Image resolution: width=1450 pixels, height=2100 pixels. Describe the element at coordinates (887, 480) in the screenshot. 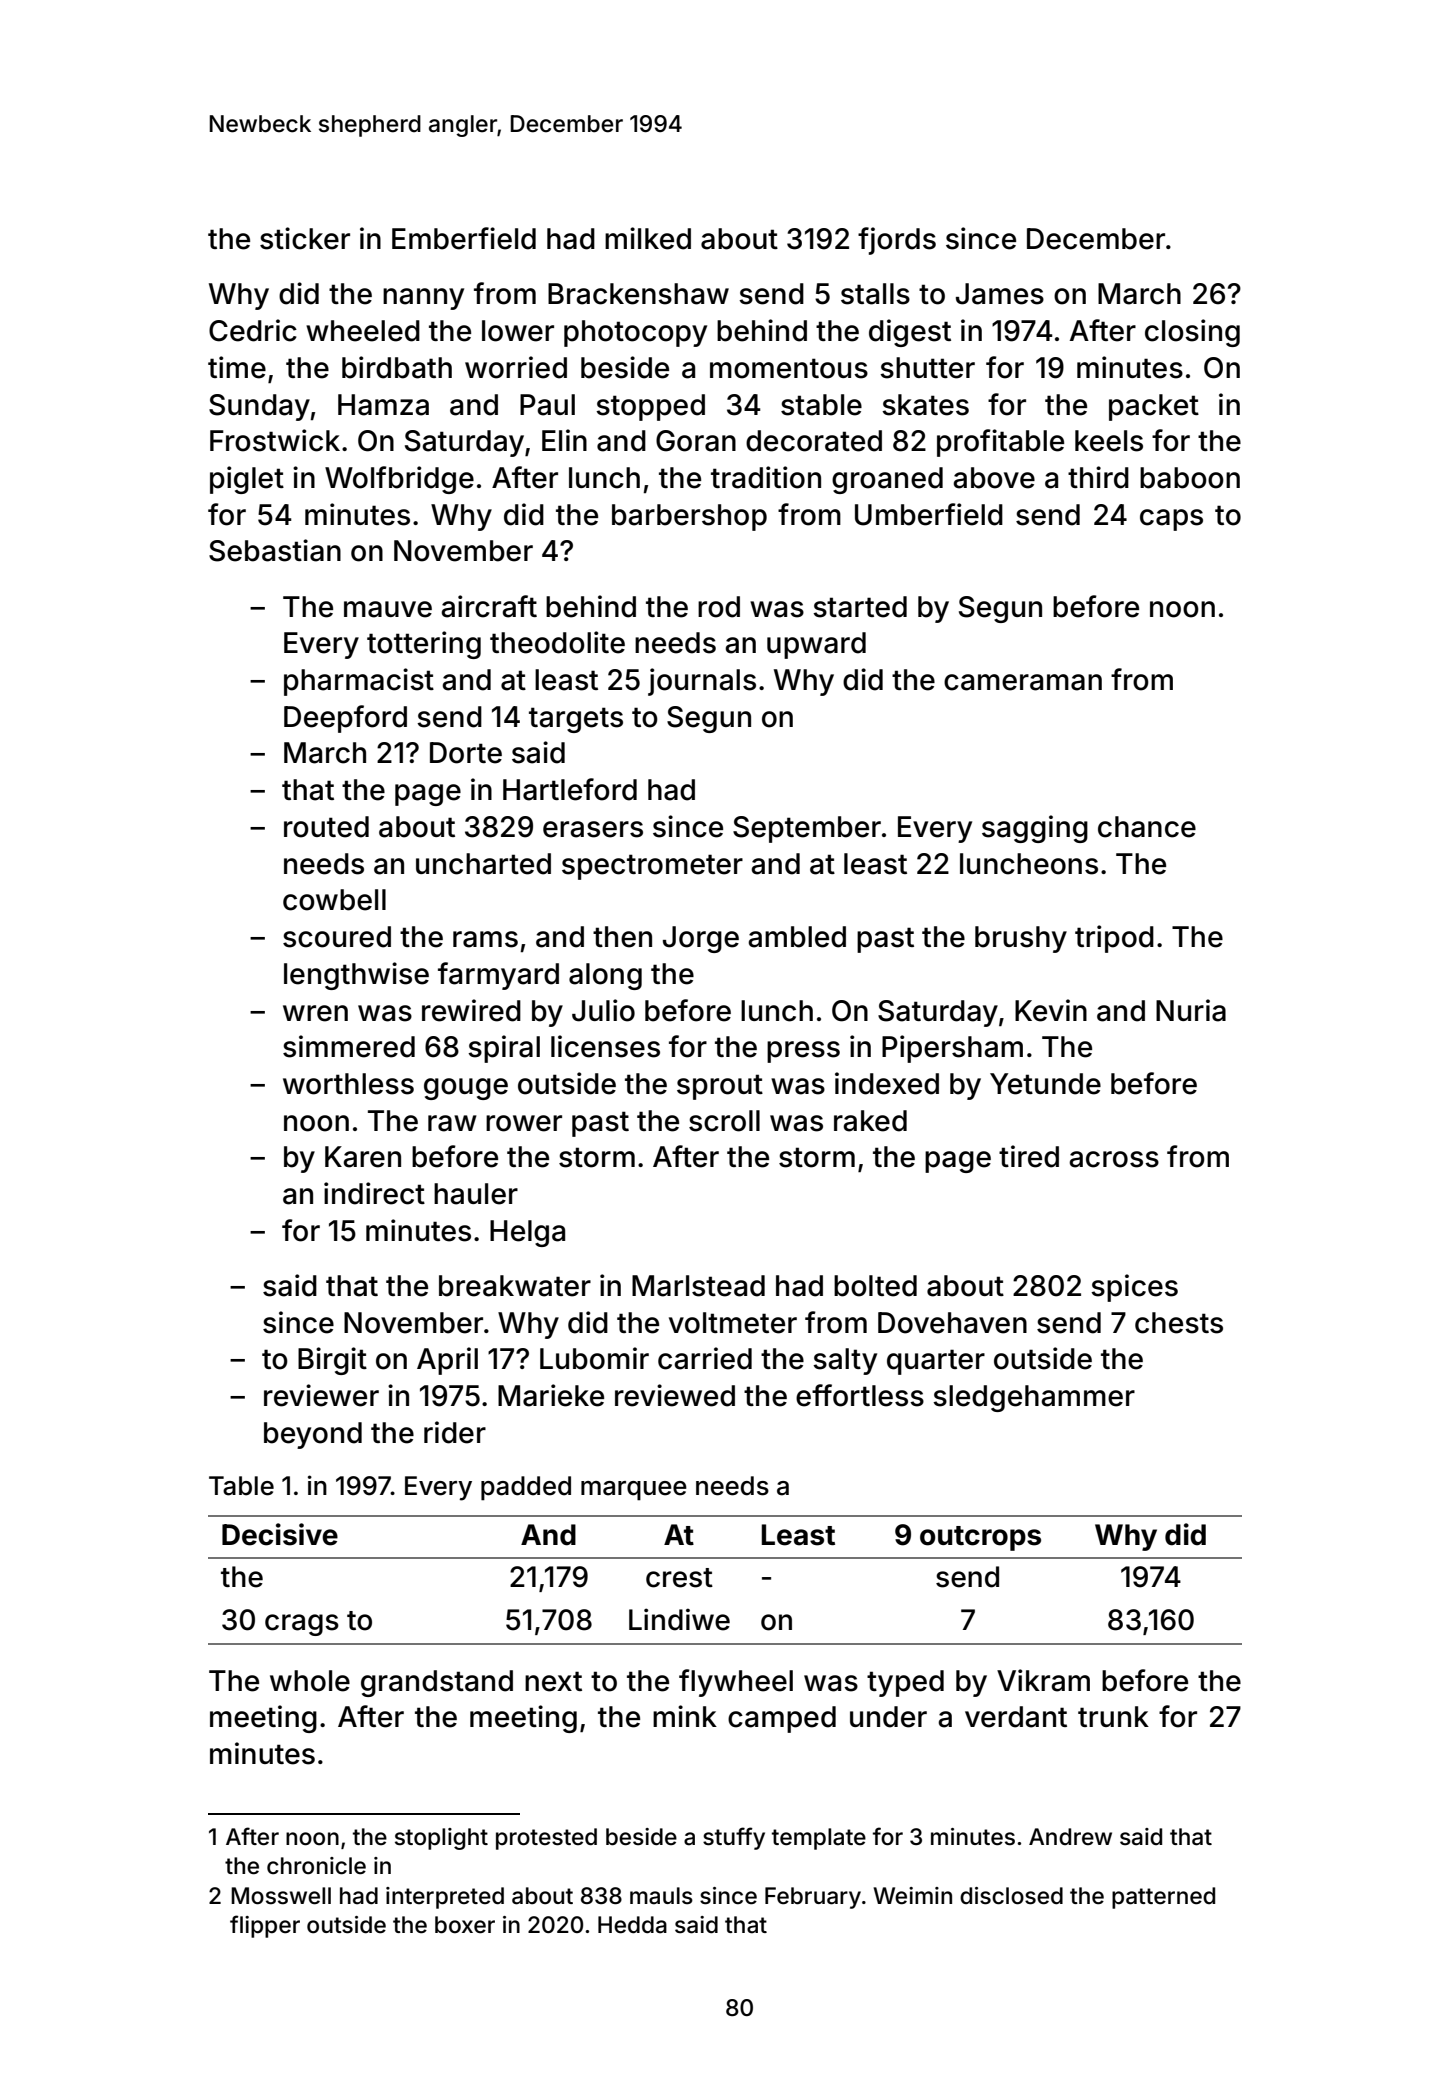

I see `groaned` at that location.
